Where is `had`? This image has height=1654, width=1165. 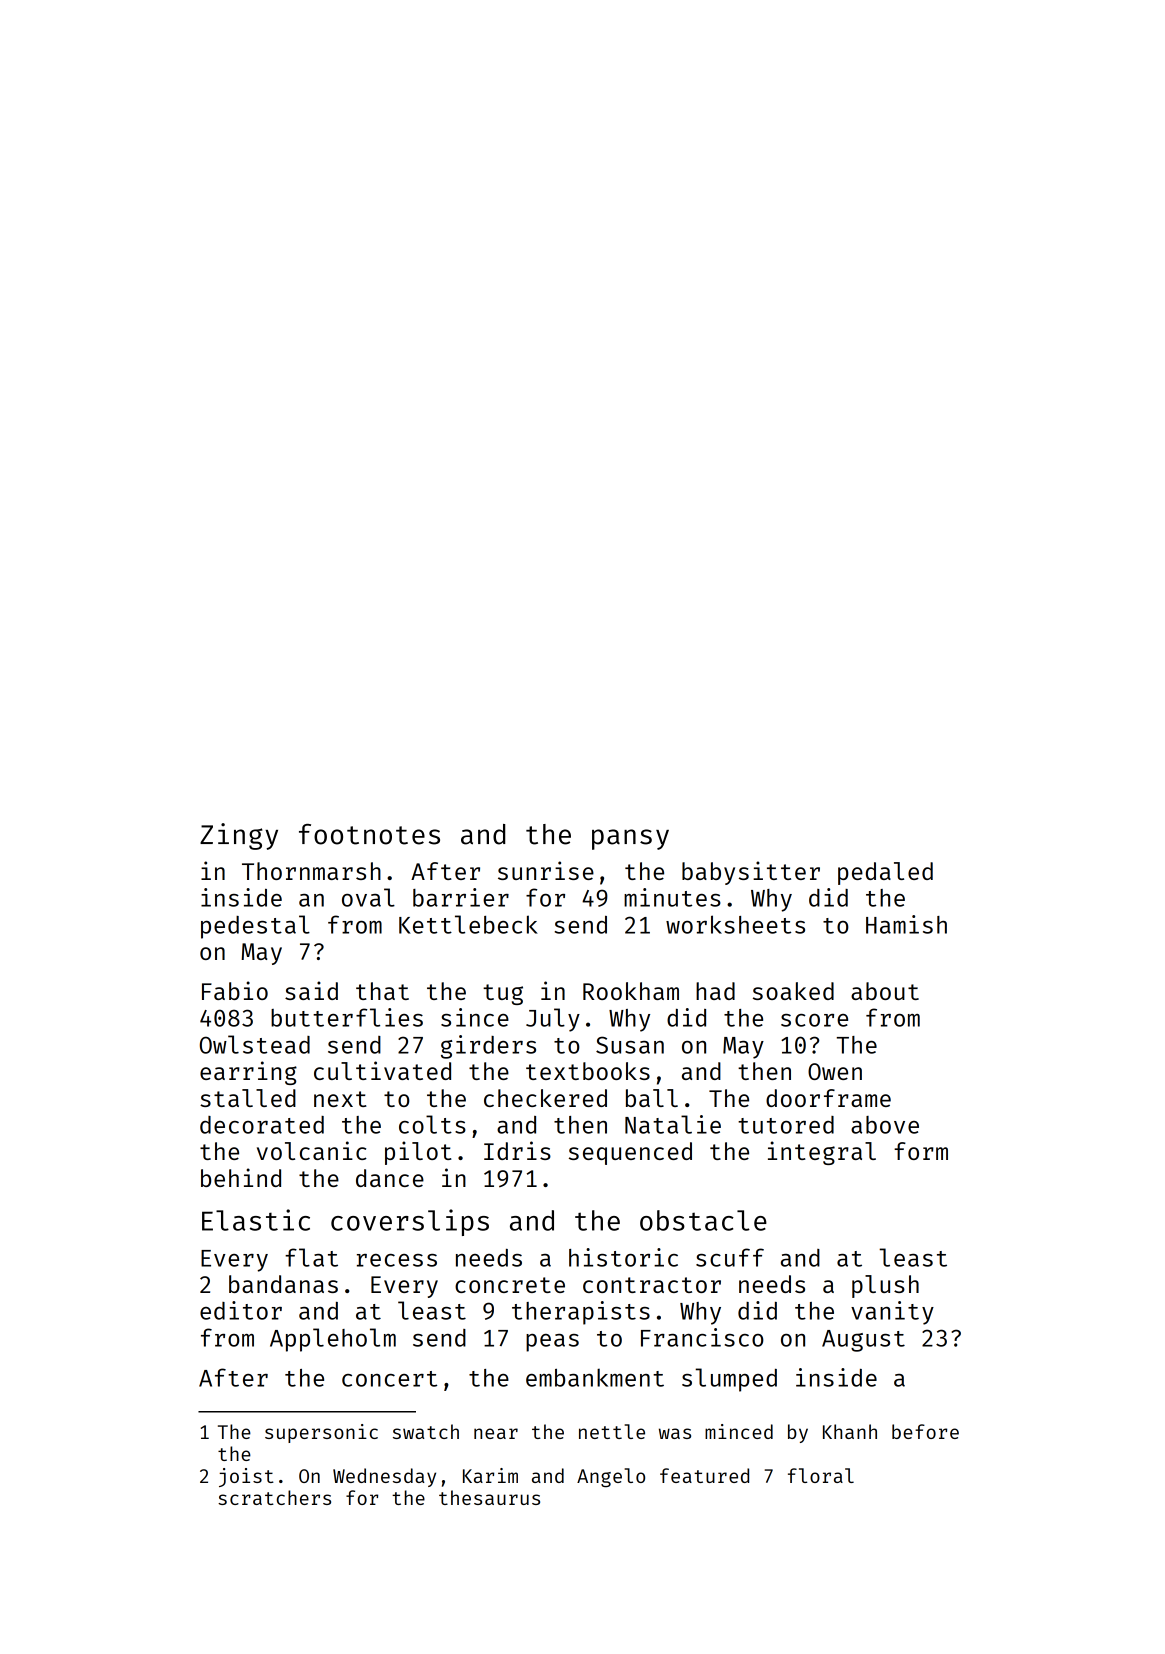
had is located at coordinates (715, 991).
